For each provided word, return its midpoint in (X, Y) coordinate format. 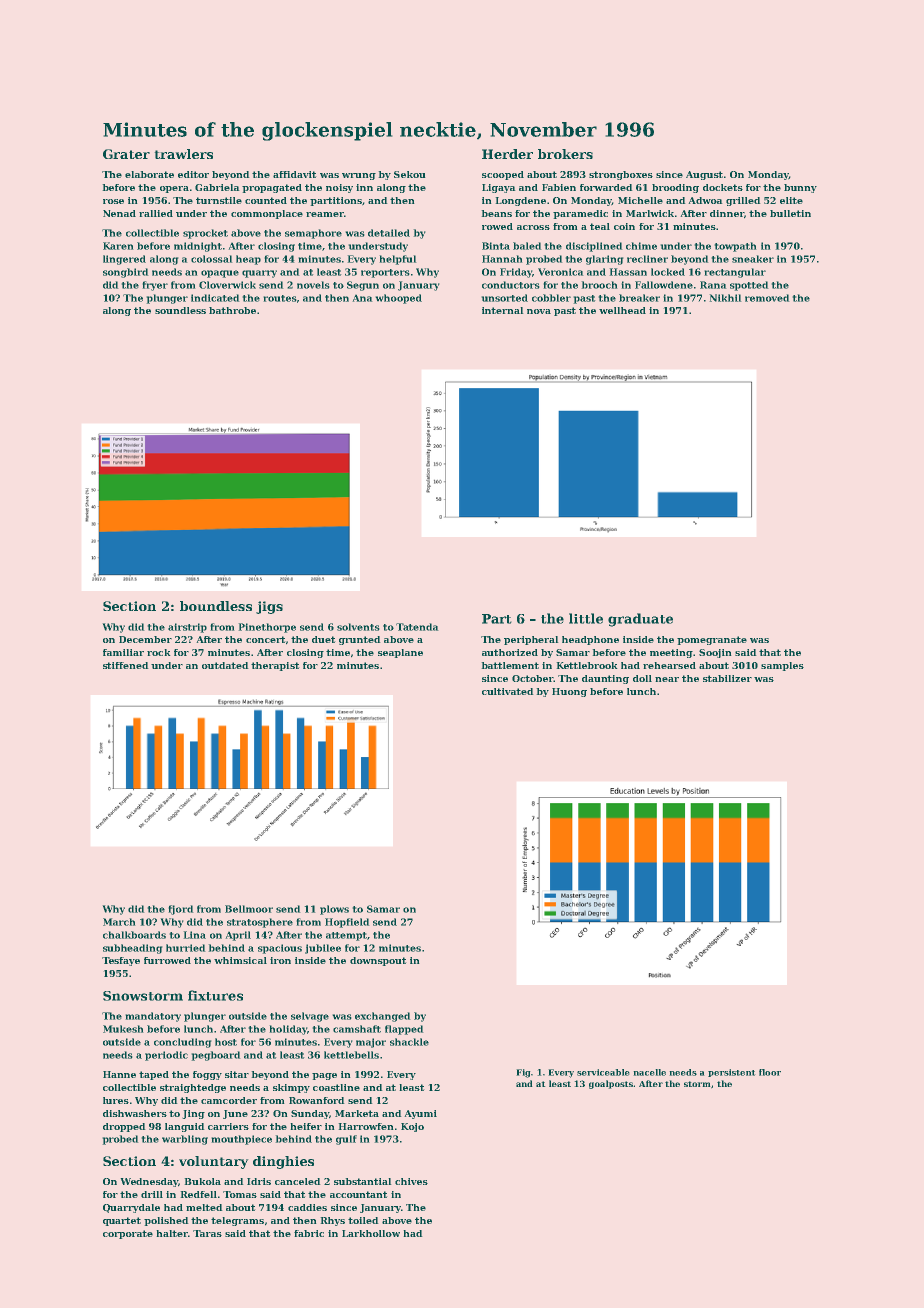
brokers (565, 154)
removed (767, 298)
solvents (358, 627)
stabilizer (727, 678)
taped (154, 1075)
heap (248, 260)
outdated (225, 665)
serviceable (603, 1072)
